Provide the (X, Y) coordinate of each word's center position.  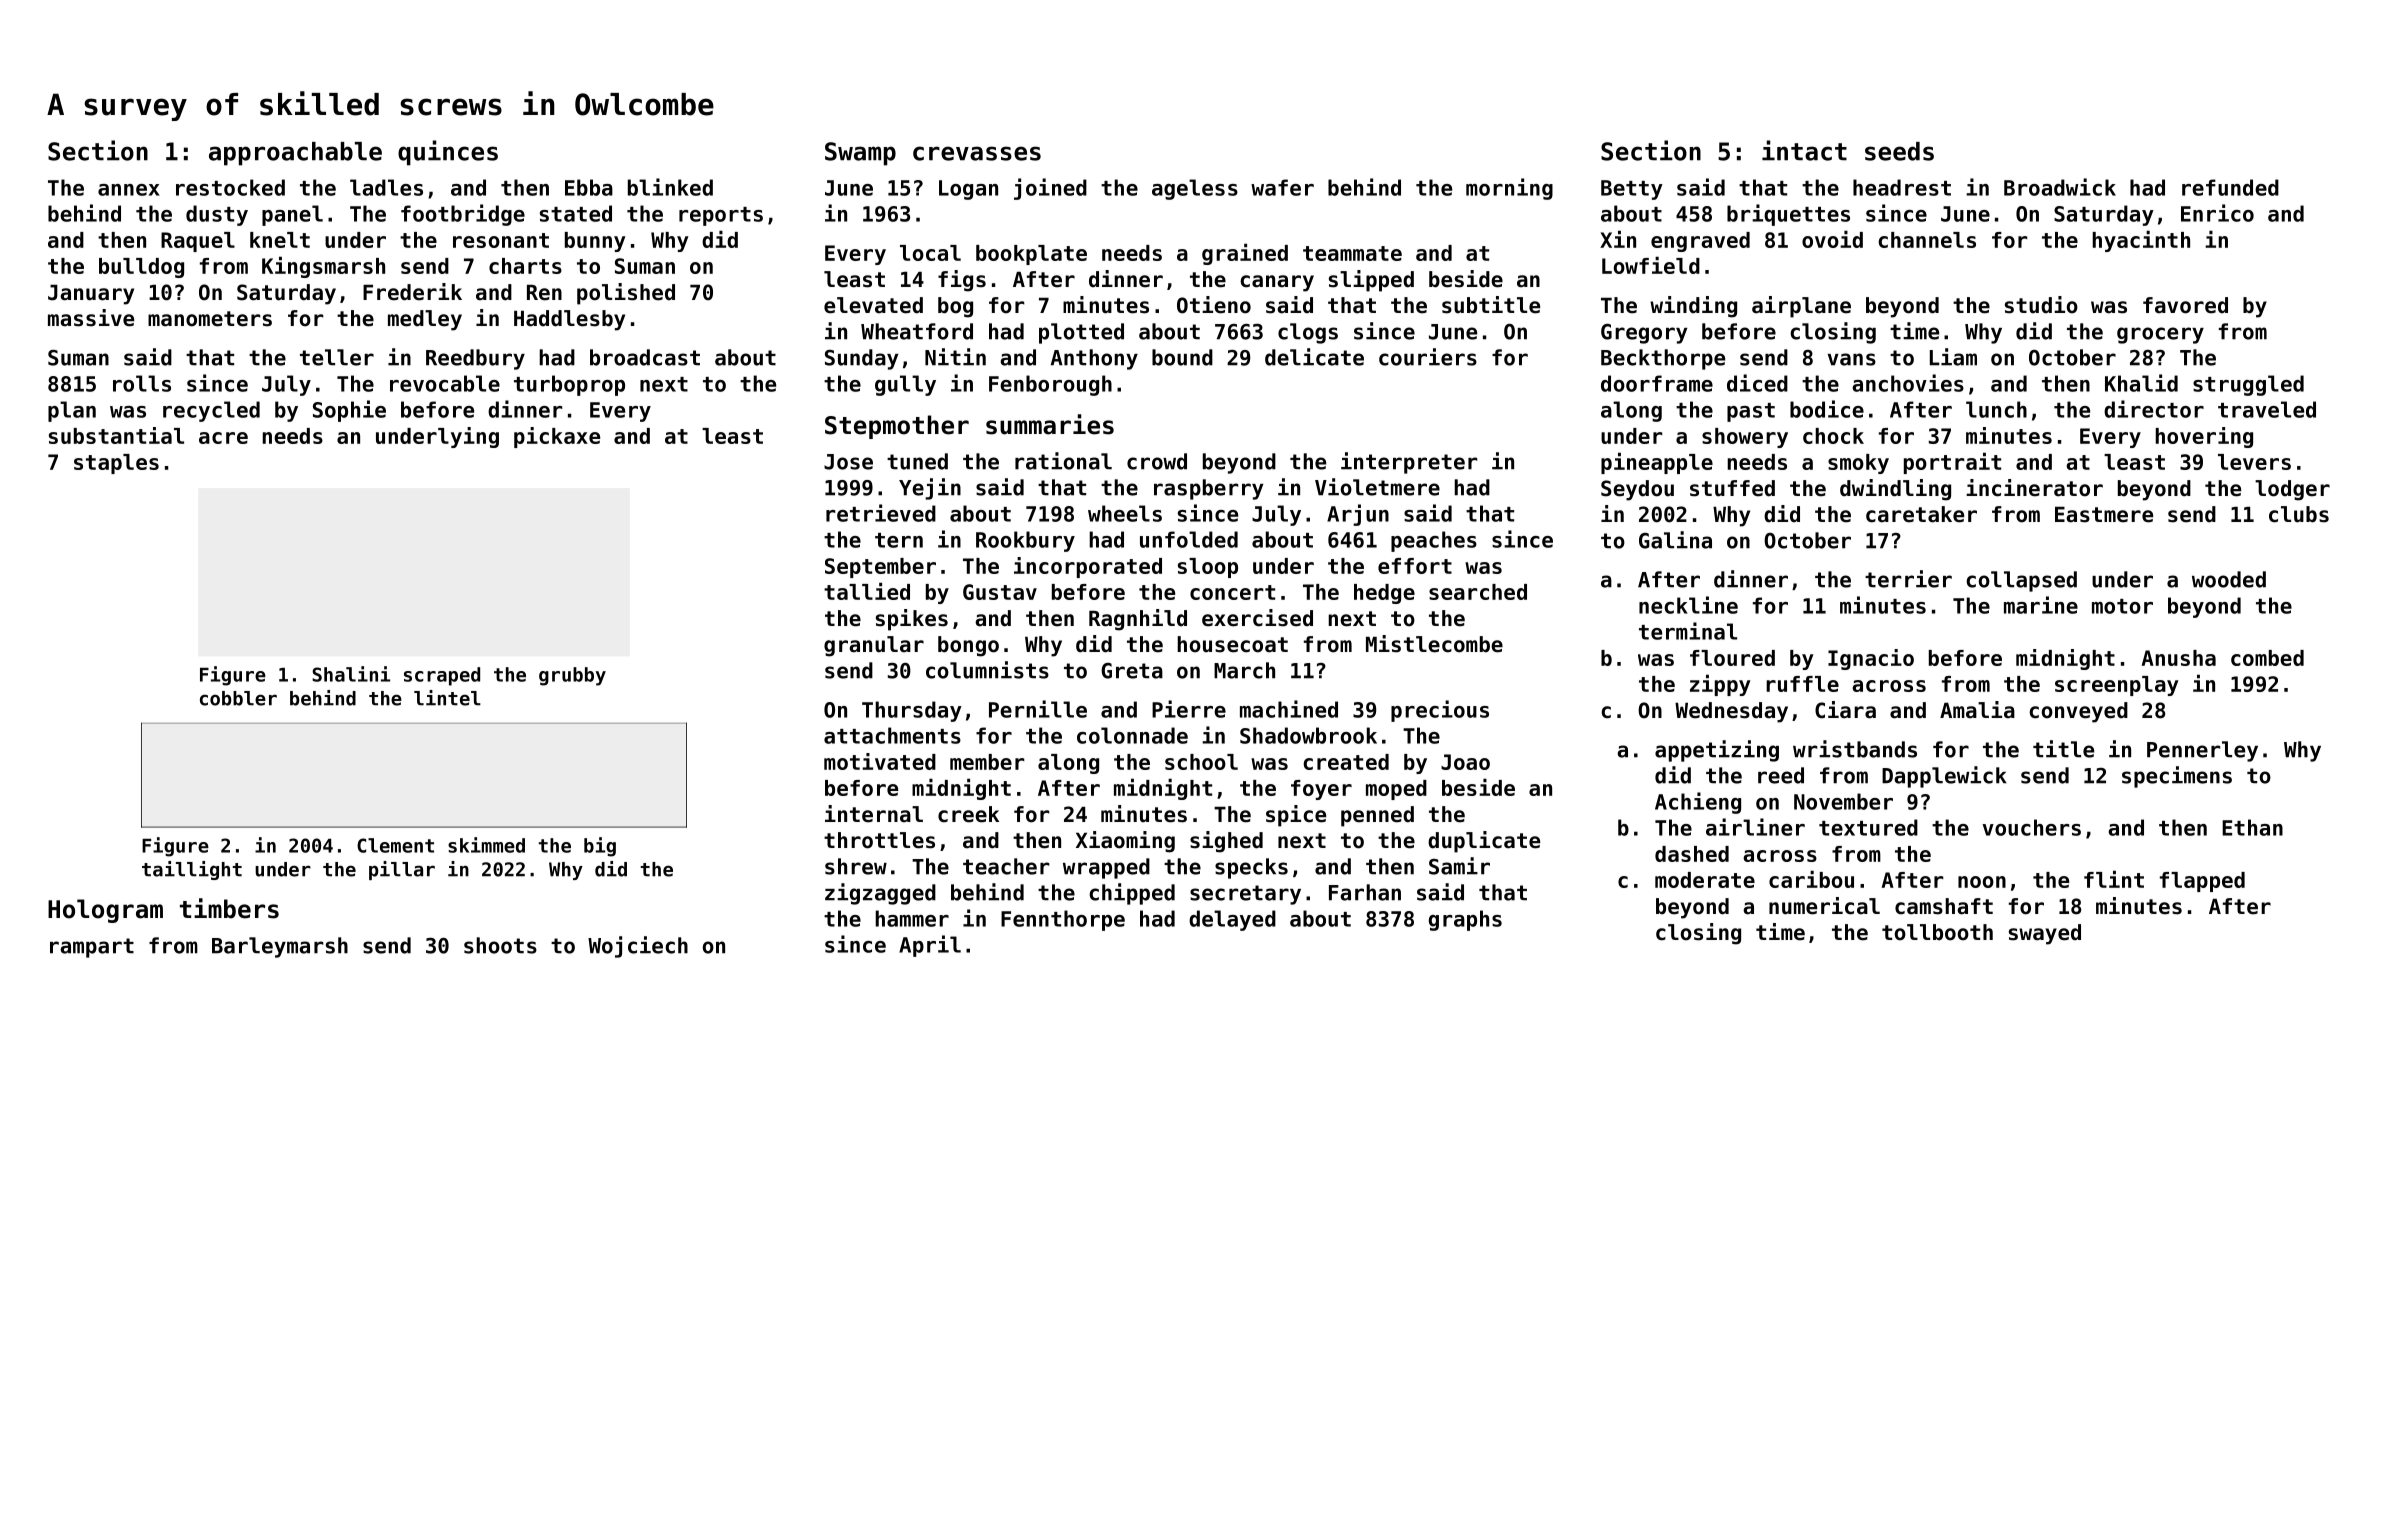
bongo (968, 646)
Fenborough (1050, 385)
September (880, 568)
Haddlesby (569, 320)
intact (1804, 150)
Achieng (1698, 803)
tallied (867, 591)
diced (1757, 383)
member (987, 762)
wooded (2229, 579)
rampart (92, 948)
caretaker (1921, 514)
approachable (295, 154)
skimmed (486, 845)
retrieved (881, 513)
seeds (1899, 151)
